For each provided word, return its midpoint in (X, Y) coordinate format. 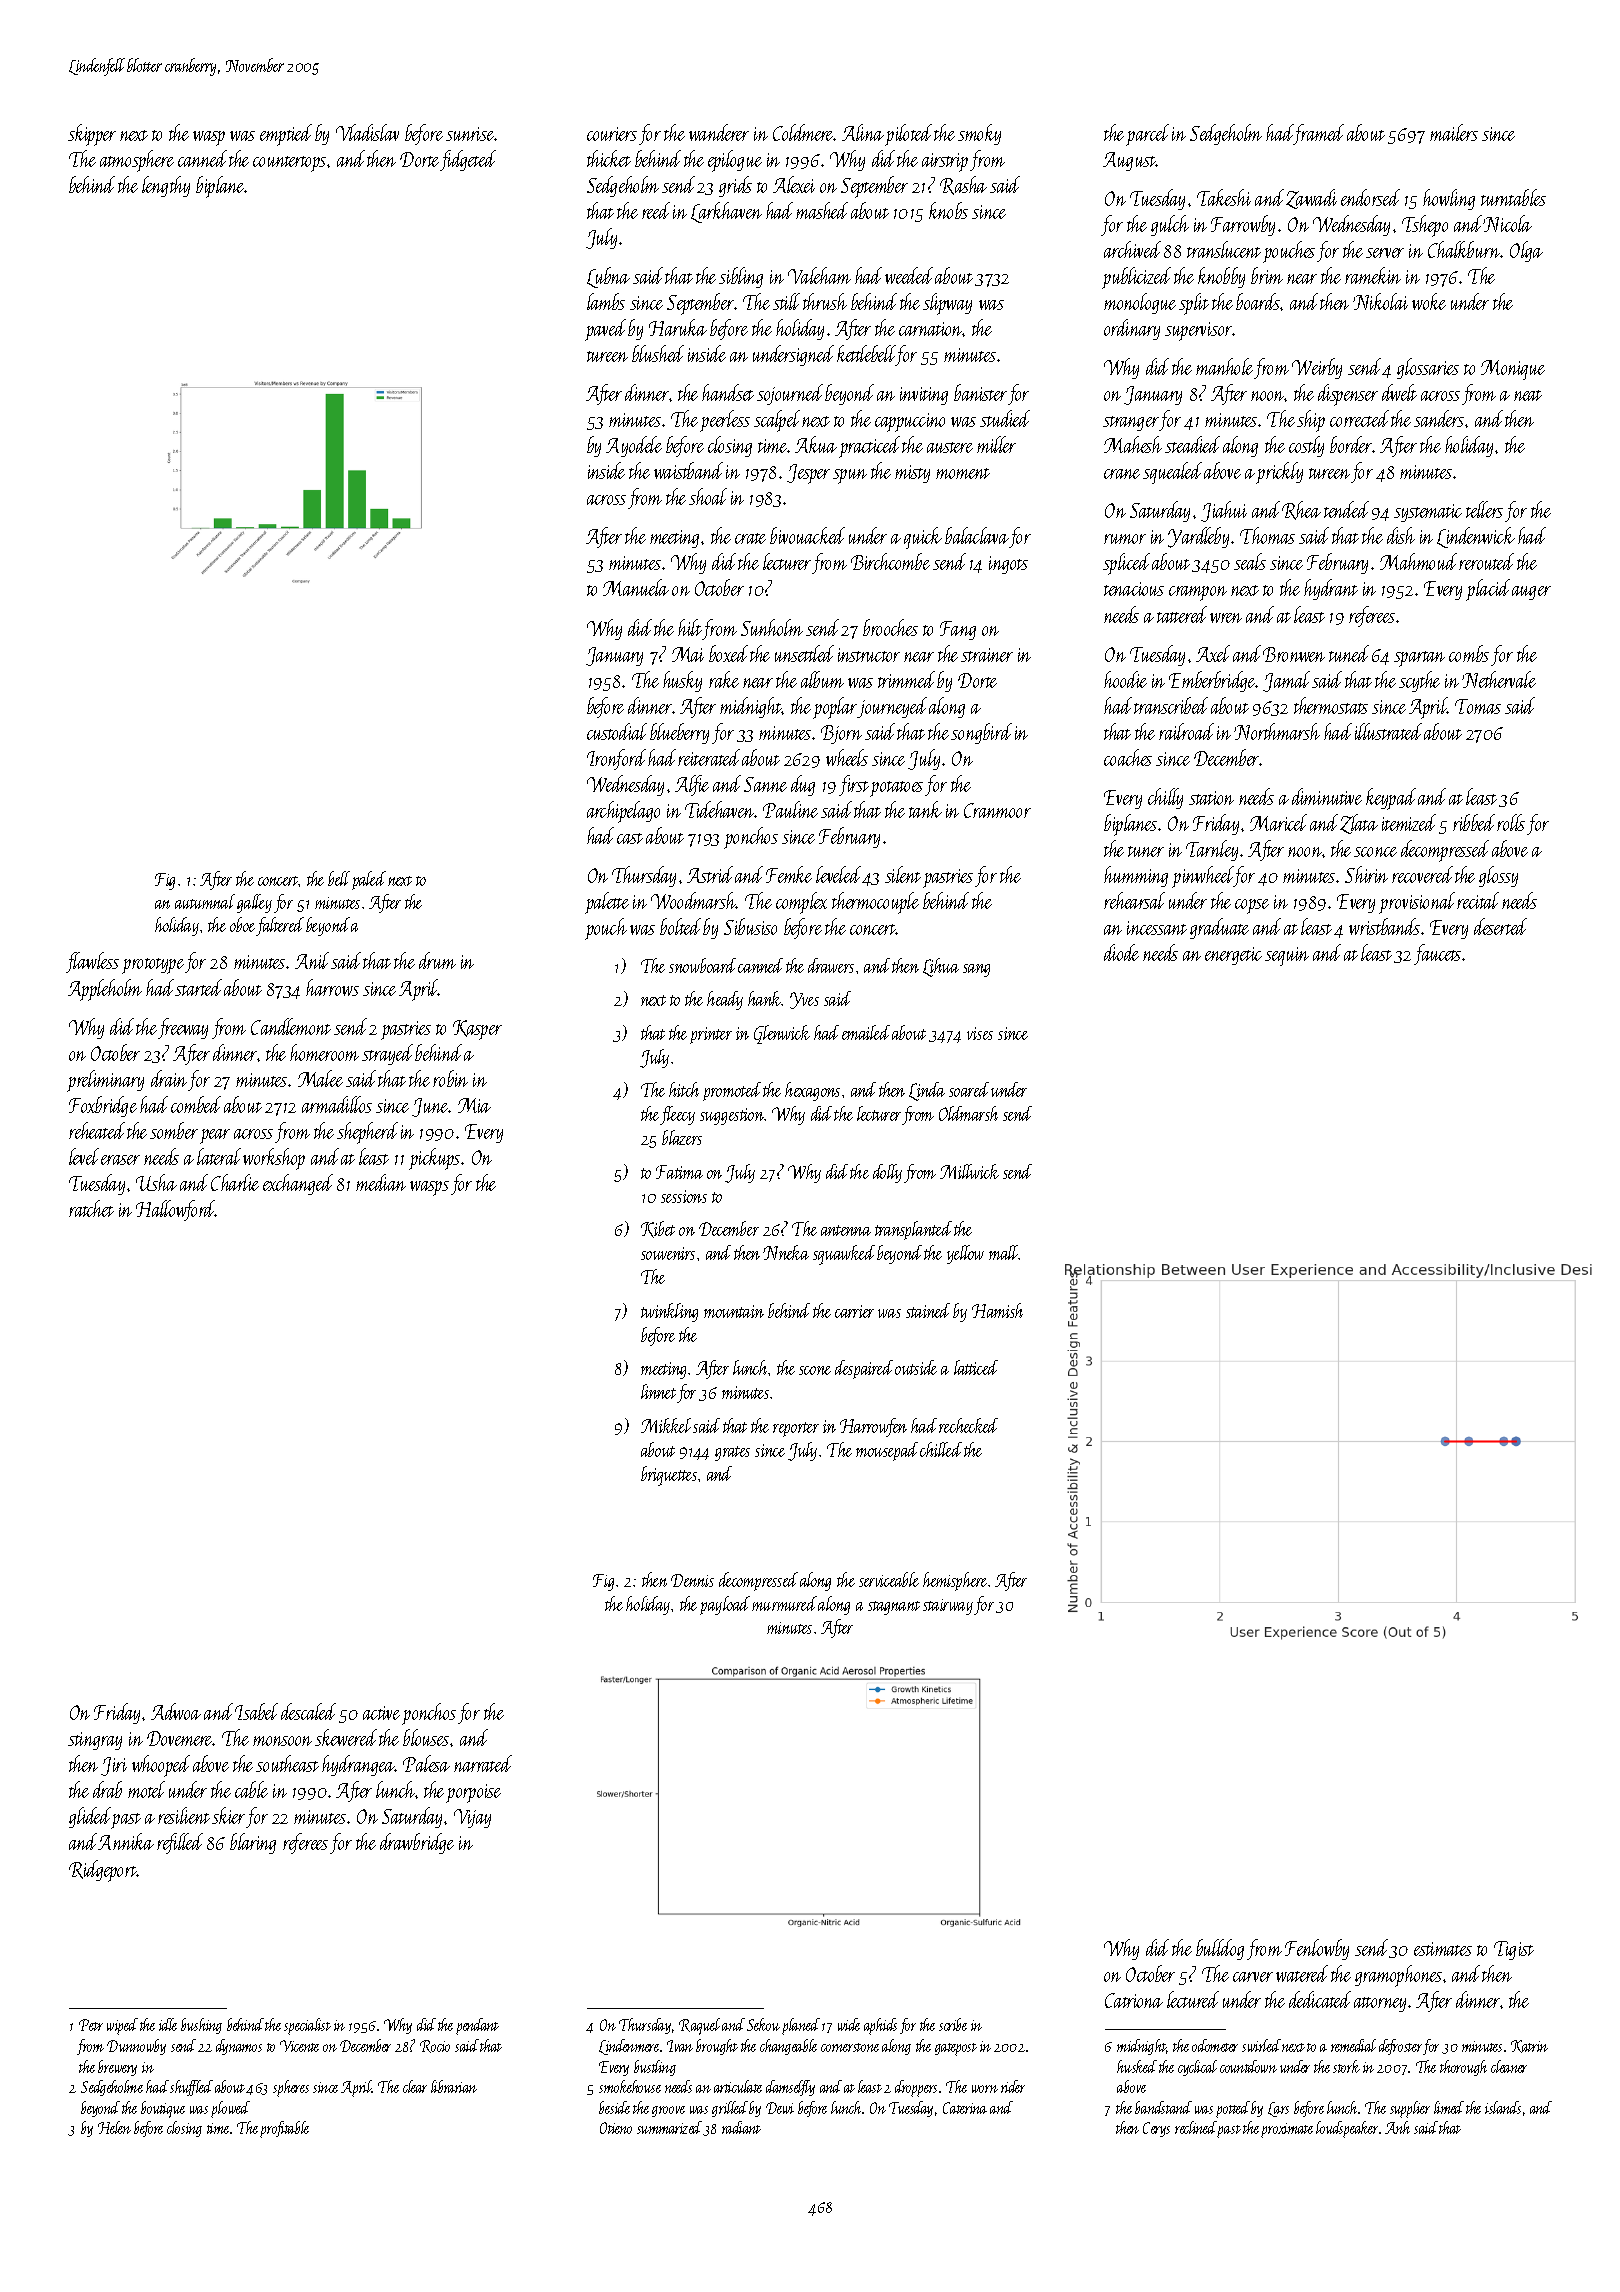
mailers (1454, 132)
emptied (286, 135)
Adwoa (176, 1711)
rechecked (968, 1425)
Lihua (941, 967)
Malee (320, 1078)
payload (725, 1605)
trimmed (906, 679)
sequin (1287, 956)
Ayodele (634, 446)
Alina (863, 132)
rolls (1511, 822)
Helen (114, 2127)
